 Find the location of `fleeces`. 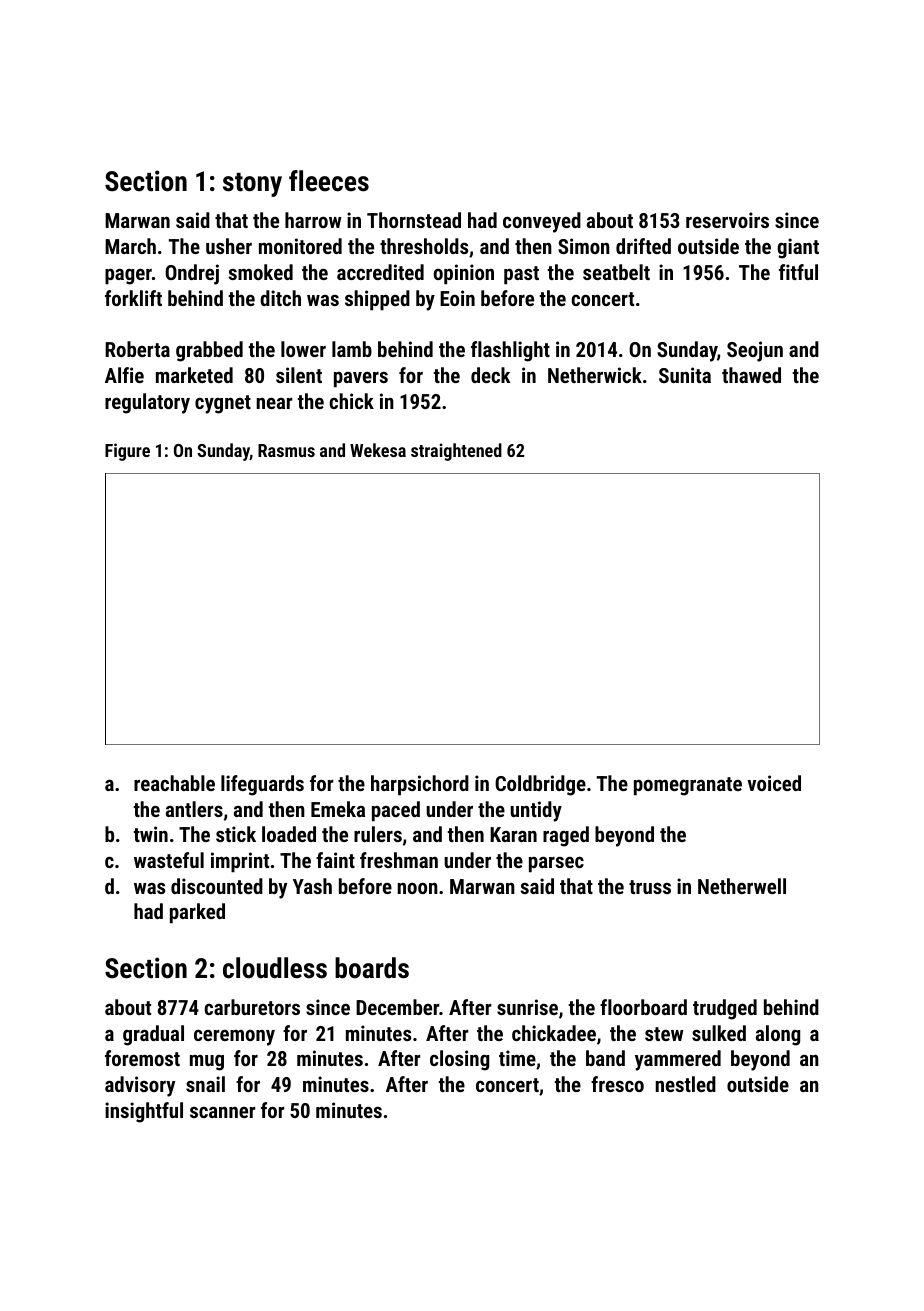

fleeces is located at coordinates (329, 181).
